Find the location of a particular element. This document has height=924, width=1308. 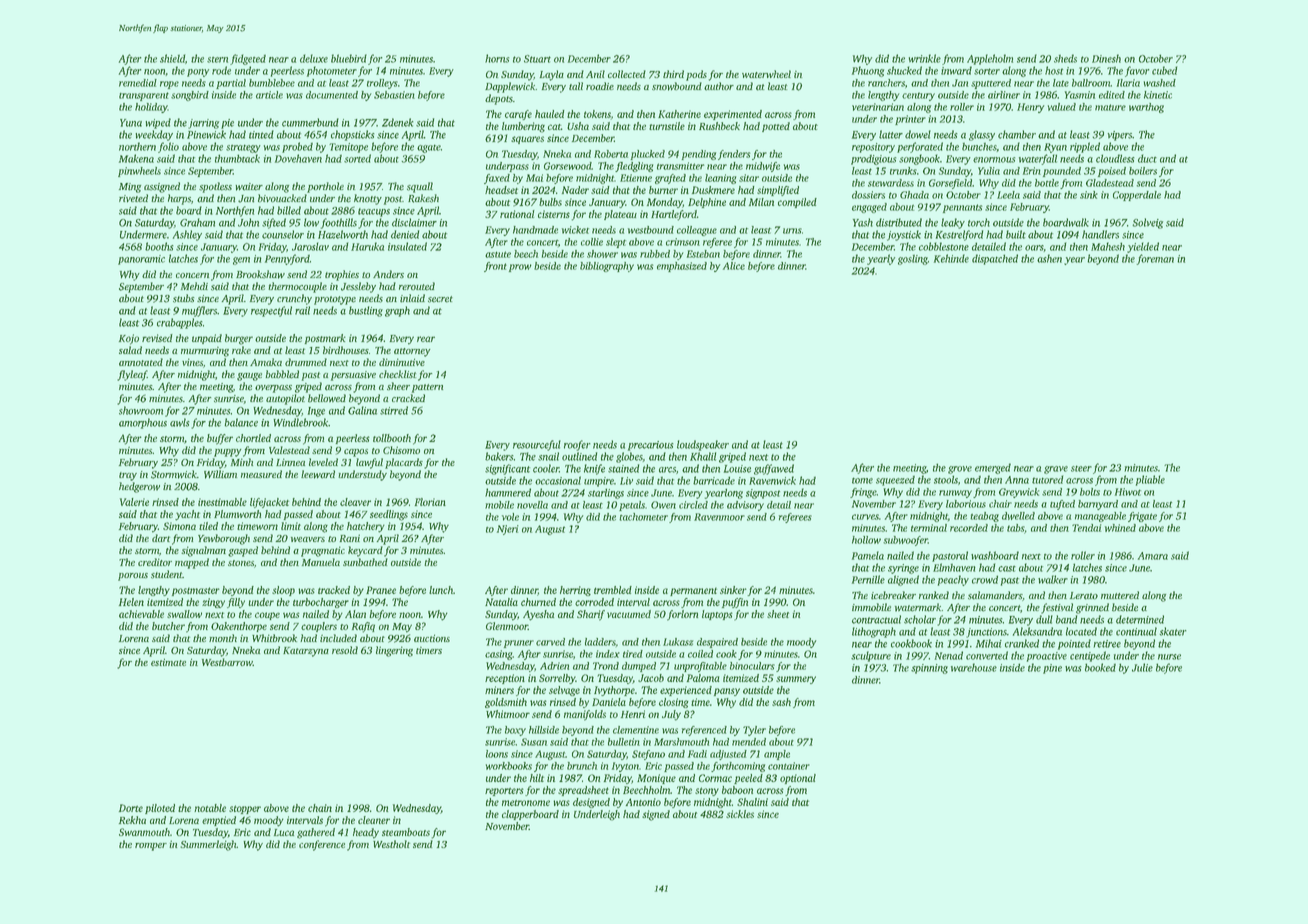

awls is located at coordinates (180, 422).
